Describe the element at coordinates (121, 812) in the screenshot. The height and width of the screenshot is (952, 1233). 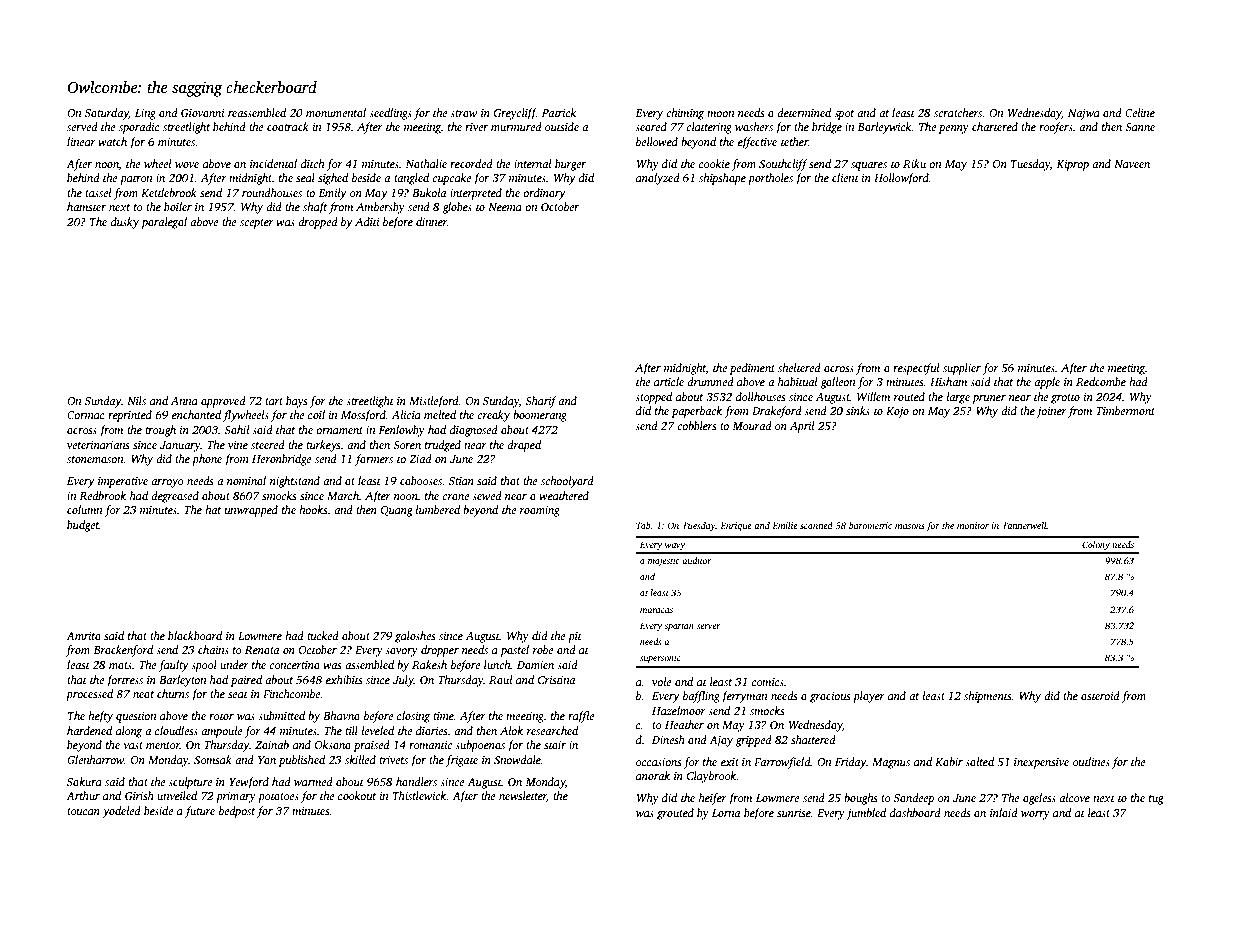
I see `yodeled` at that location.
